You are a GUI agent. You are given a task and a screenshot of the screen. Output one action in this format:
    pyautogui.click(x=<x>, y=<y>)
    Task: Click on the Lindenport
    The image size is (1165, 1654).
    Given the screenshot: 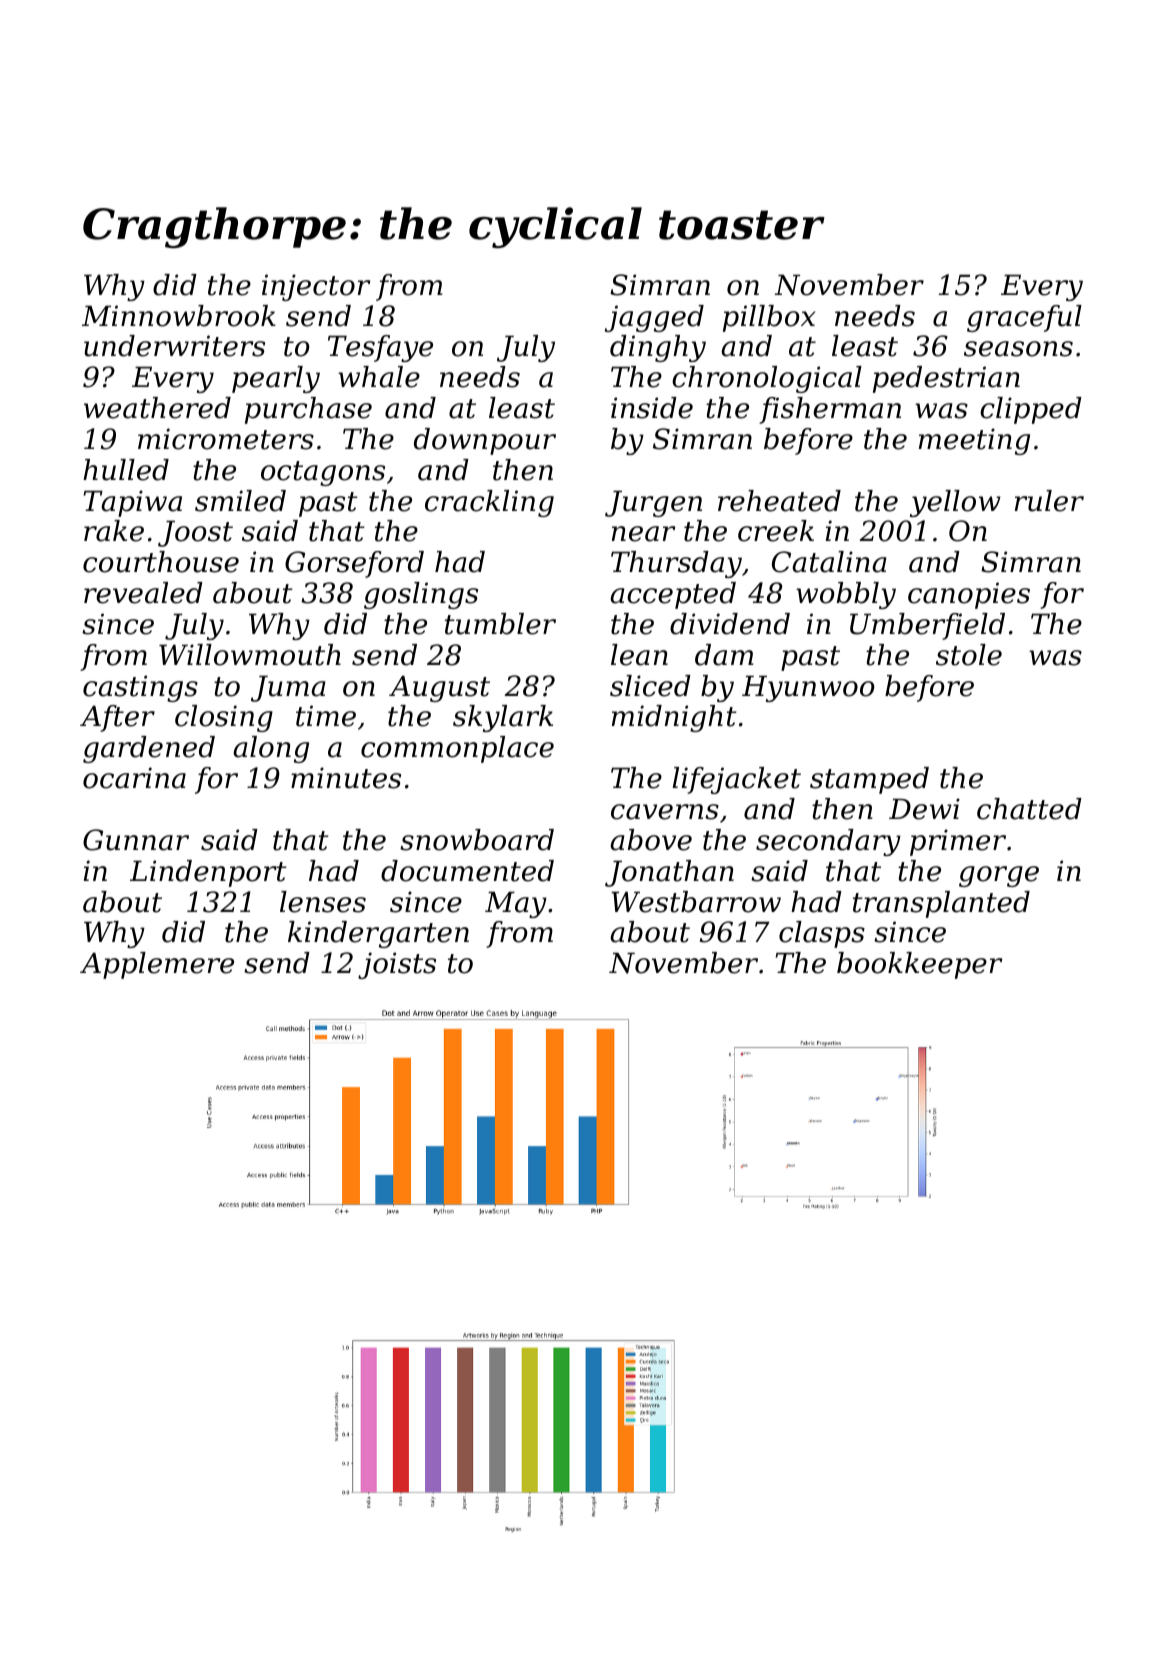 What is the action you would take?
    pyautogui.click(x=208, y=873)
